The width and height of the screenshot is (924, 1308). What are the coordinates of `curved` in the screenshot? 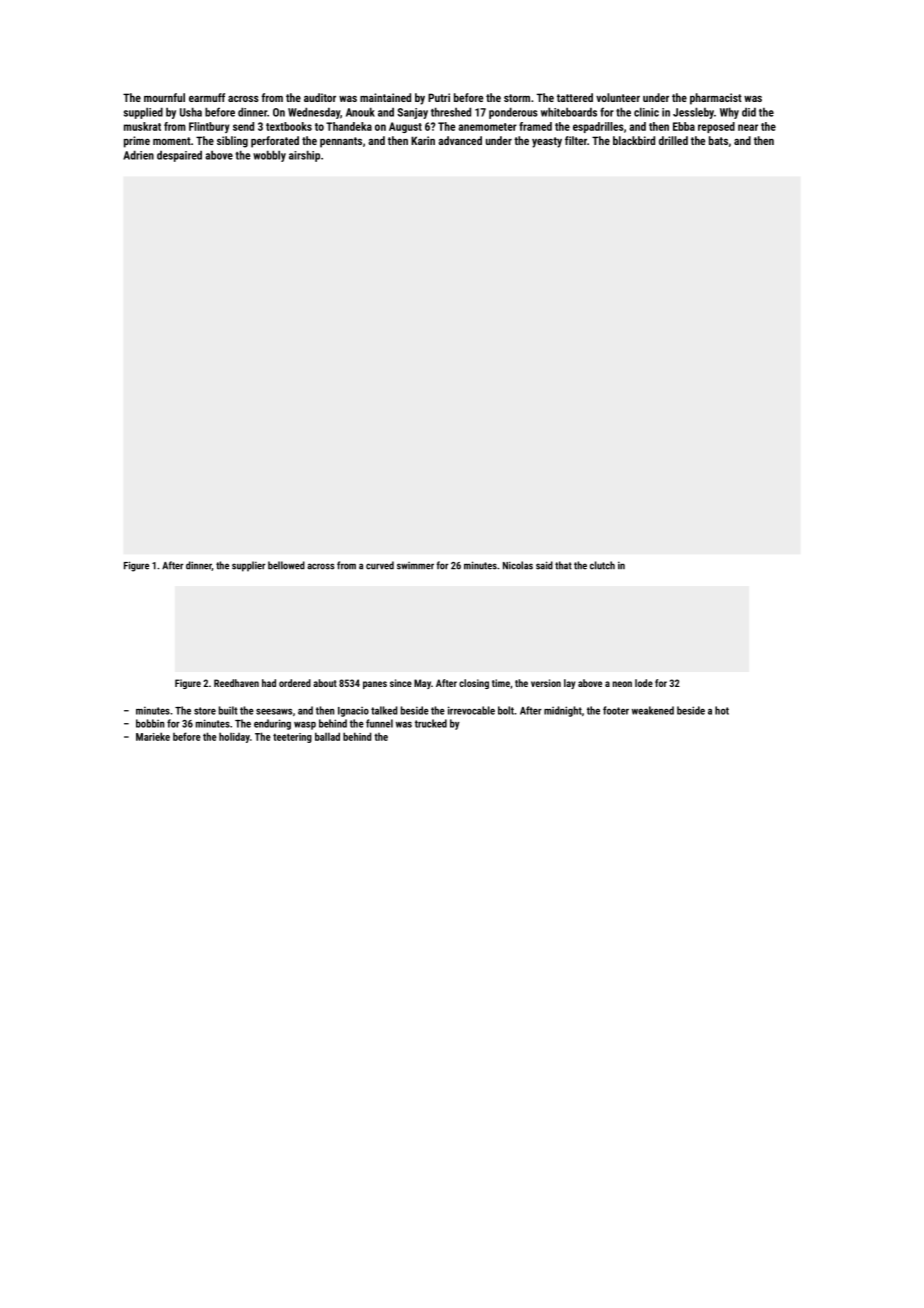 It's located at (380, 565).
